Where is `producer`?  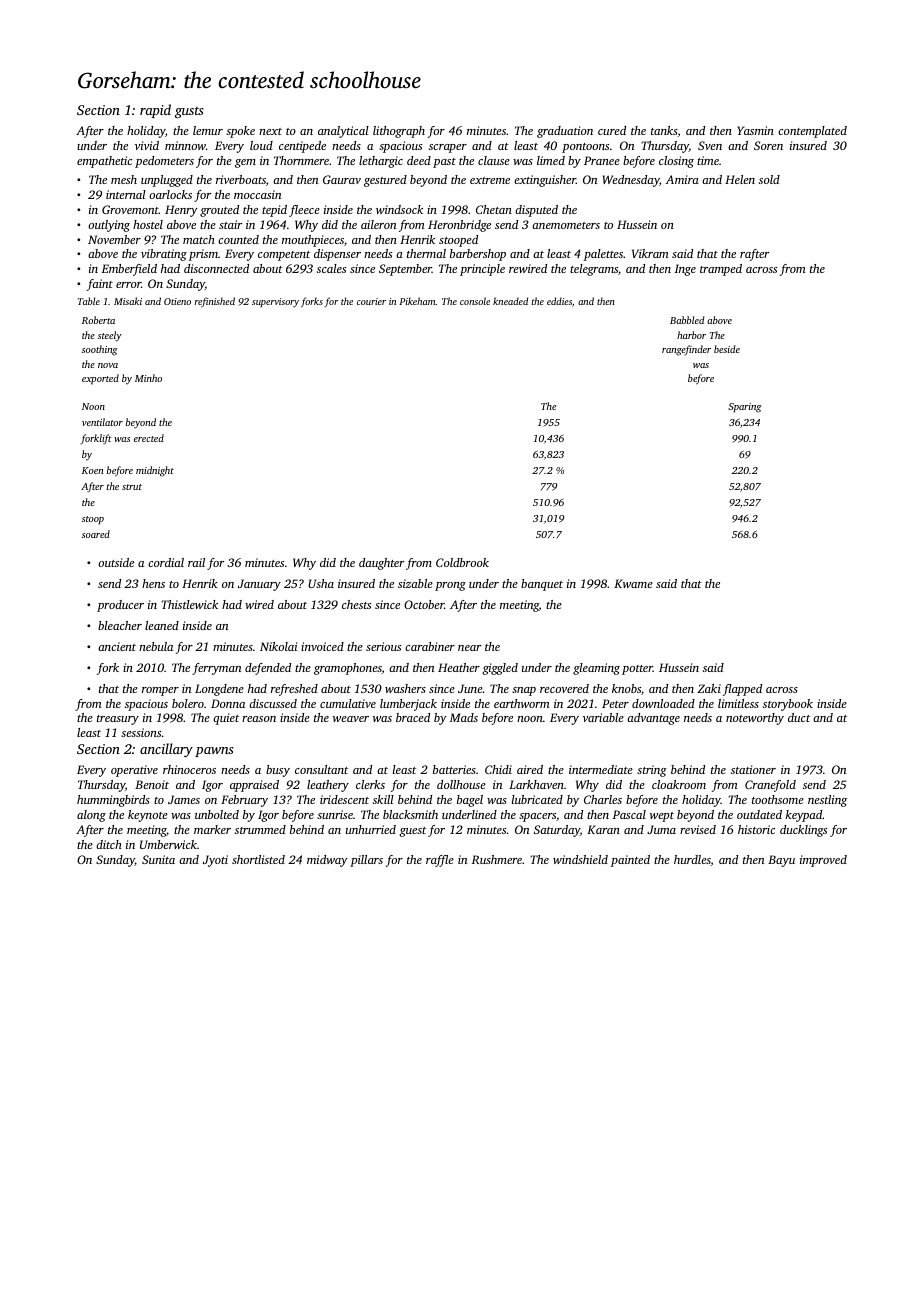
producer is located at coordinates (120, 606).
